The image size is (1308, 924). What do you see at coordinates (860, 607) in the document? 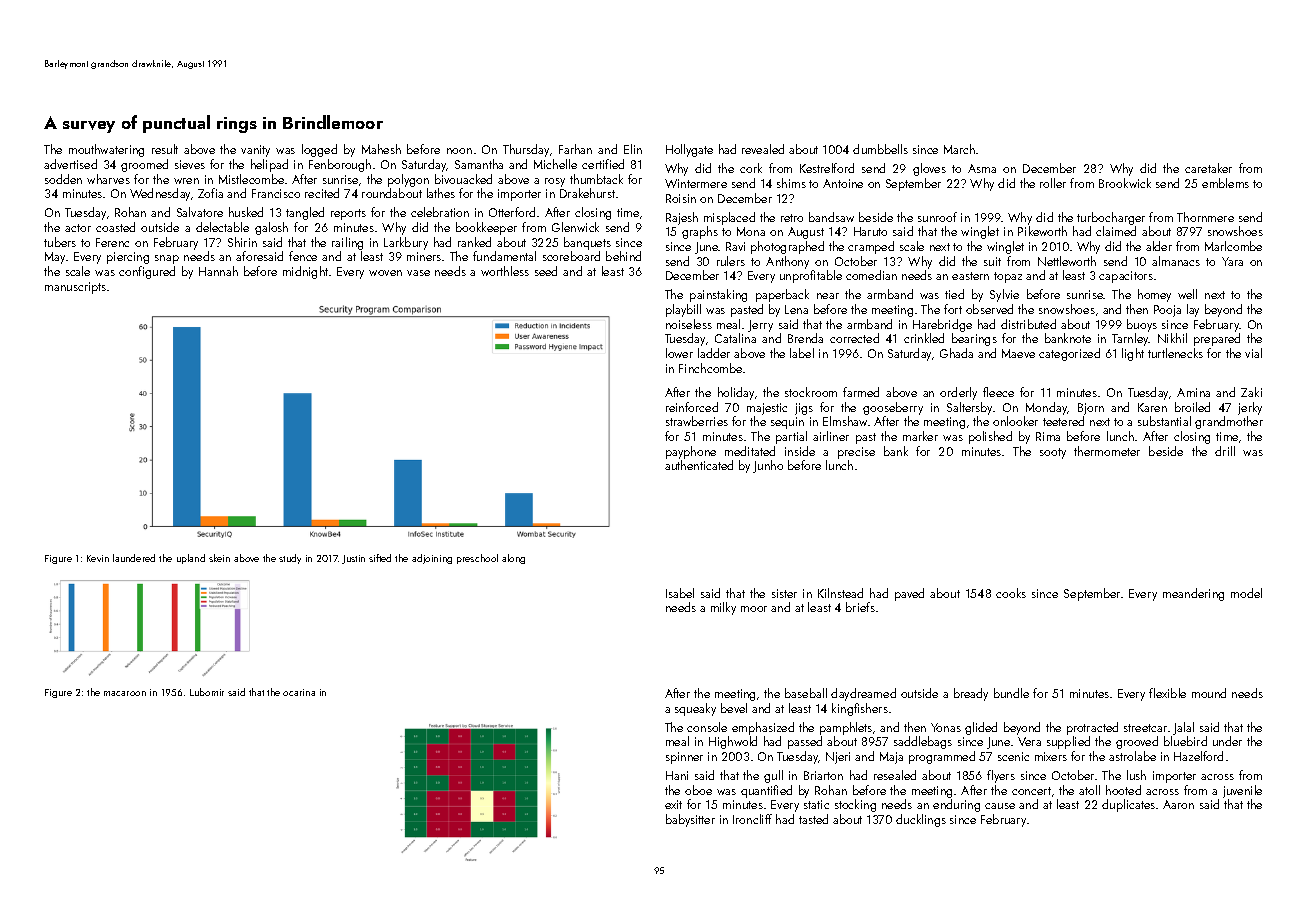
I see `briefs` at bounding box center [860, 607].
